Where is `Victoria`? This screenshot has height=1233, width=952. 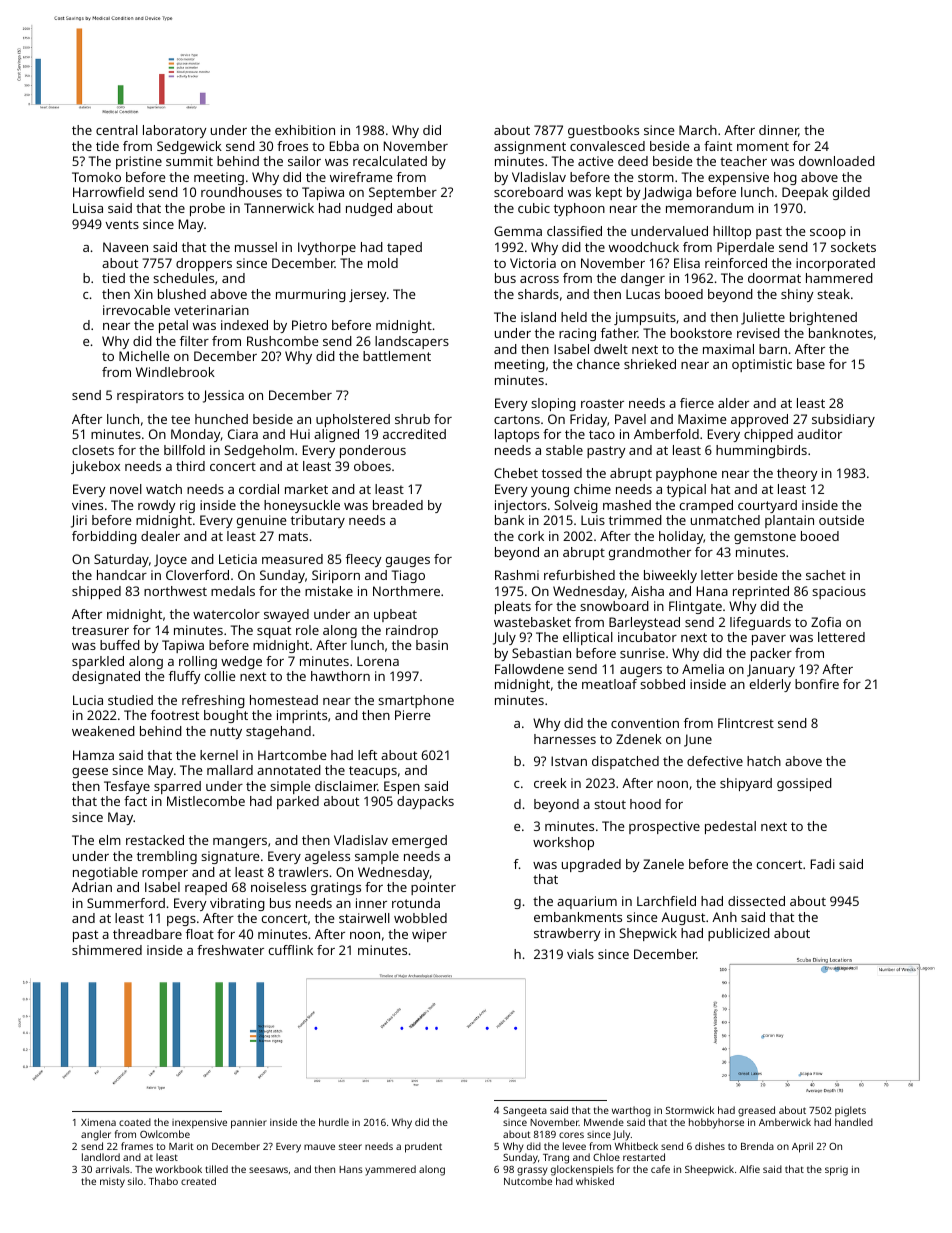 Victoria is located at coordinates (533, 263).
